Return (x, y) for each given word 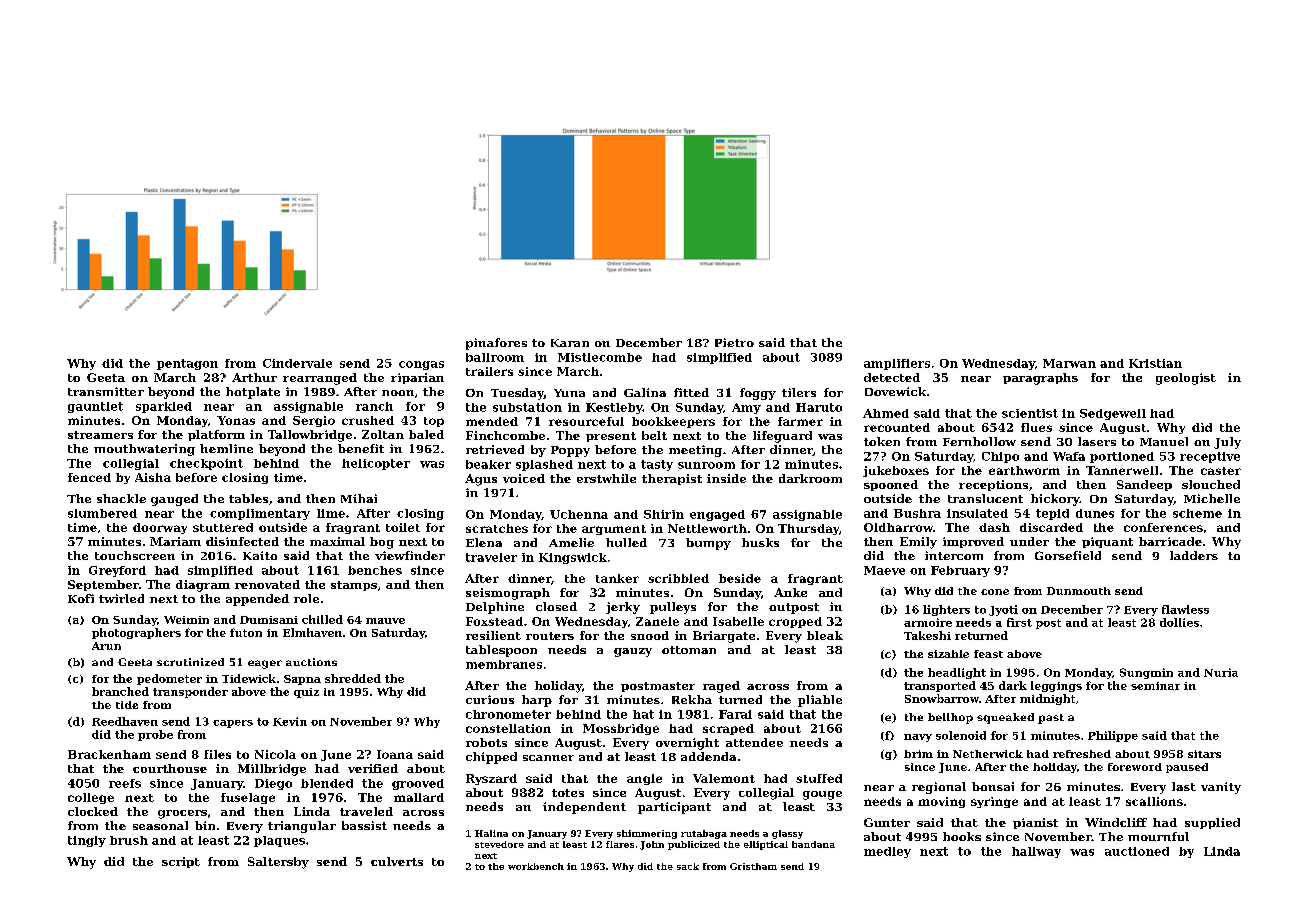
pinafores (496, 344)
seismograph (508, 594)
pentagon (187, 364)
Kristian (1155, 363)
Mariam (175, 541)
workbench (536, 866)
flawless (1185, 609)
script (181, 862)
